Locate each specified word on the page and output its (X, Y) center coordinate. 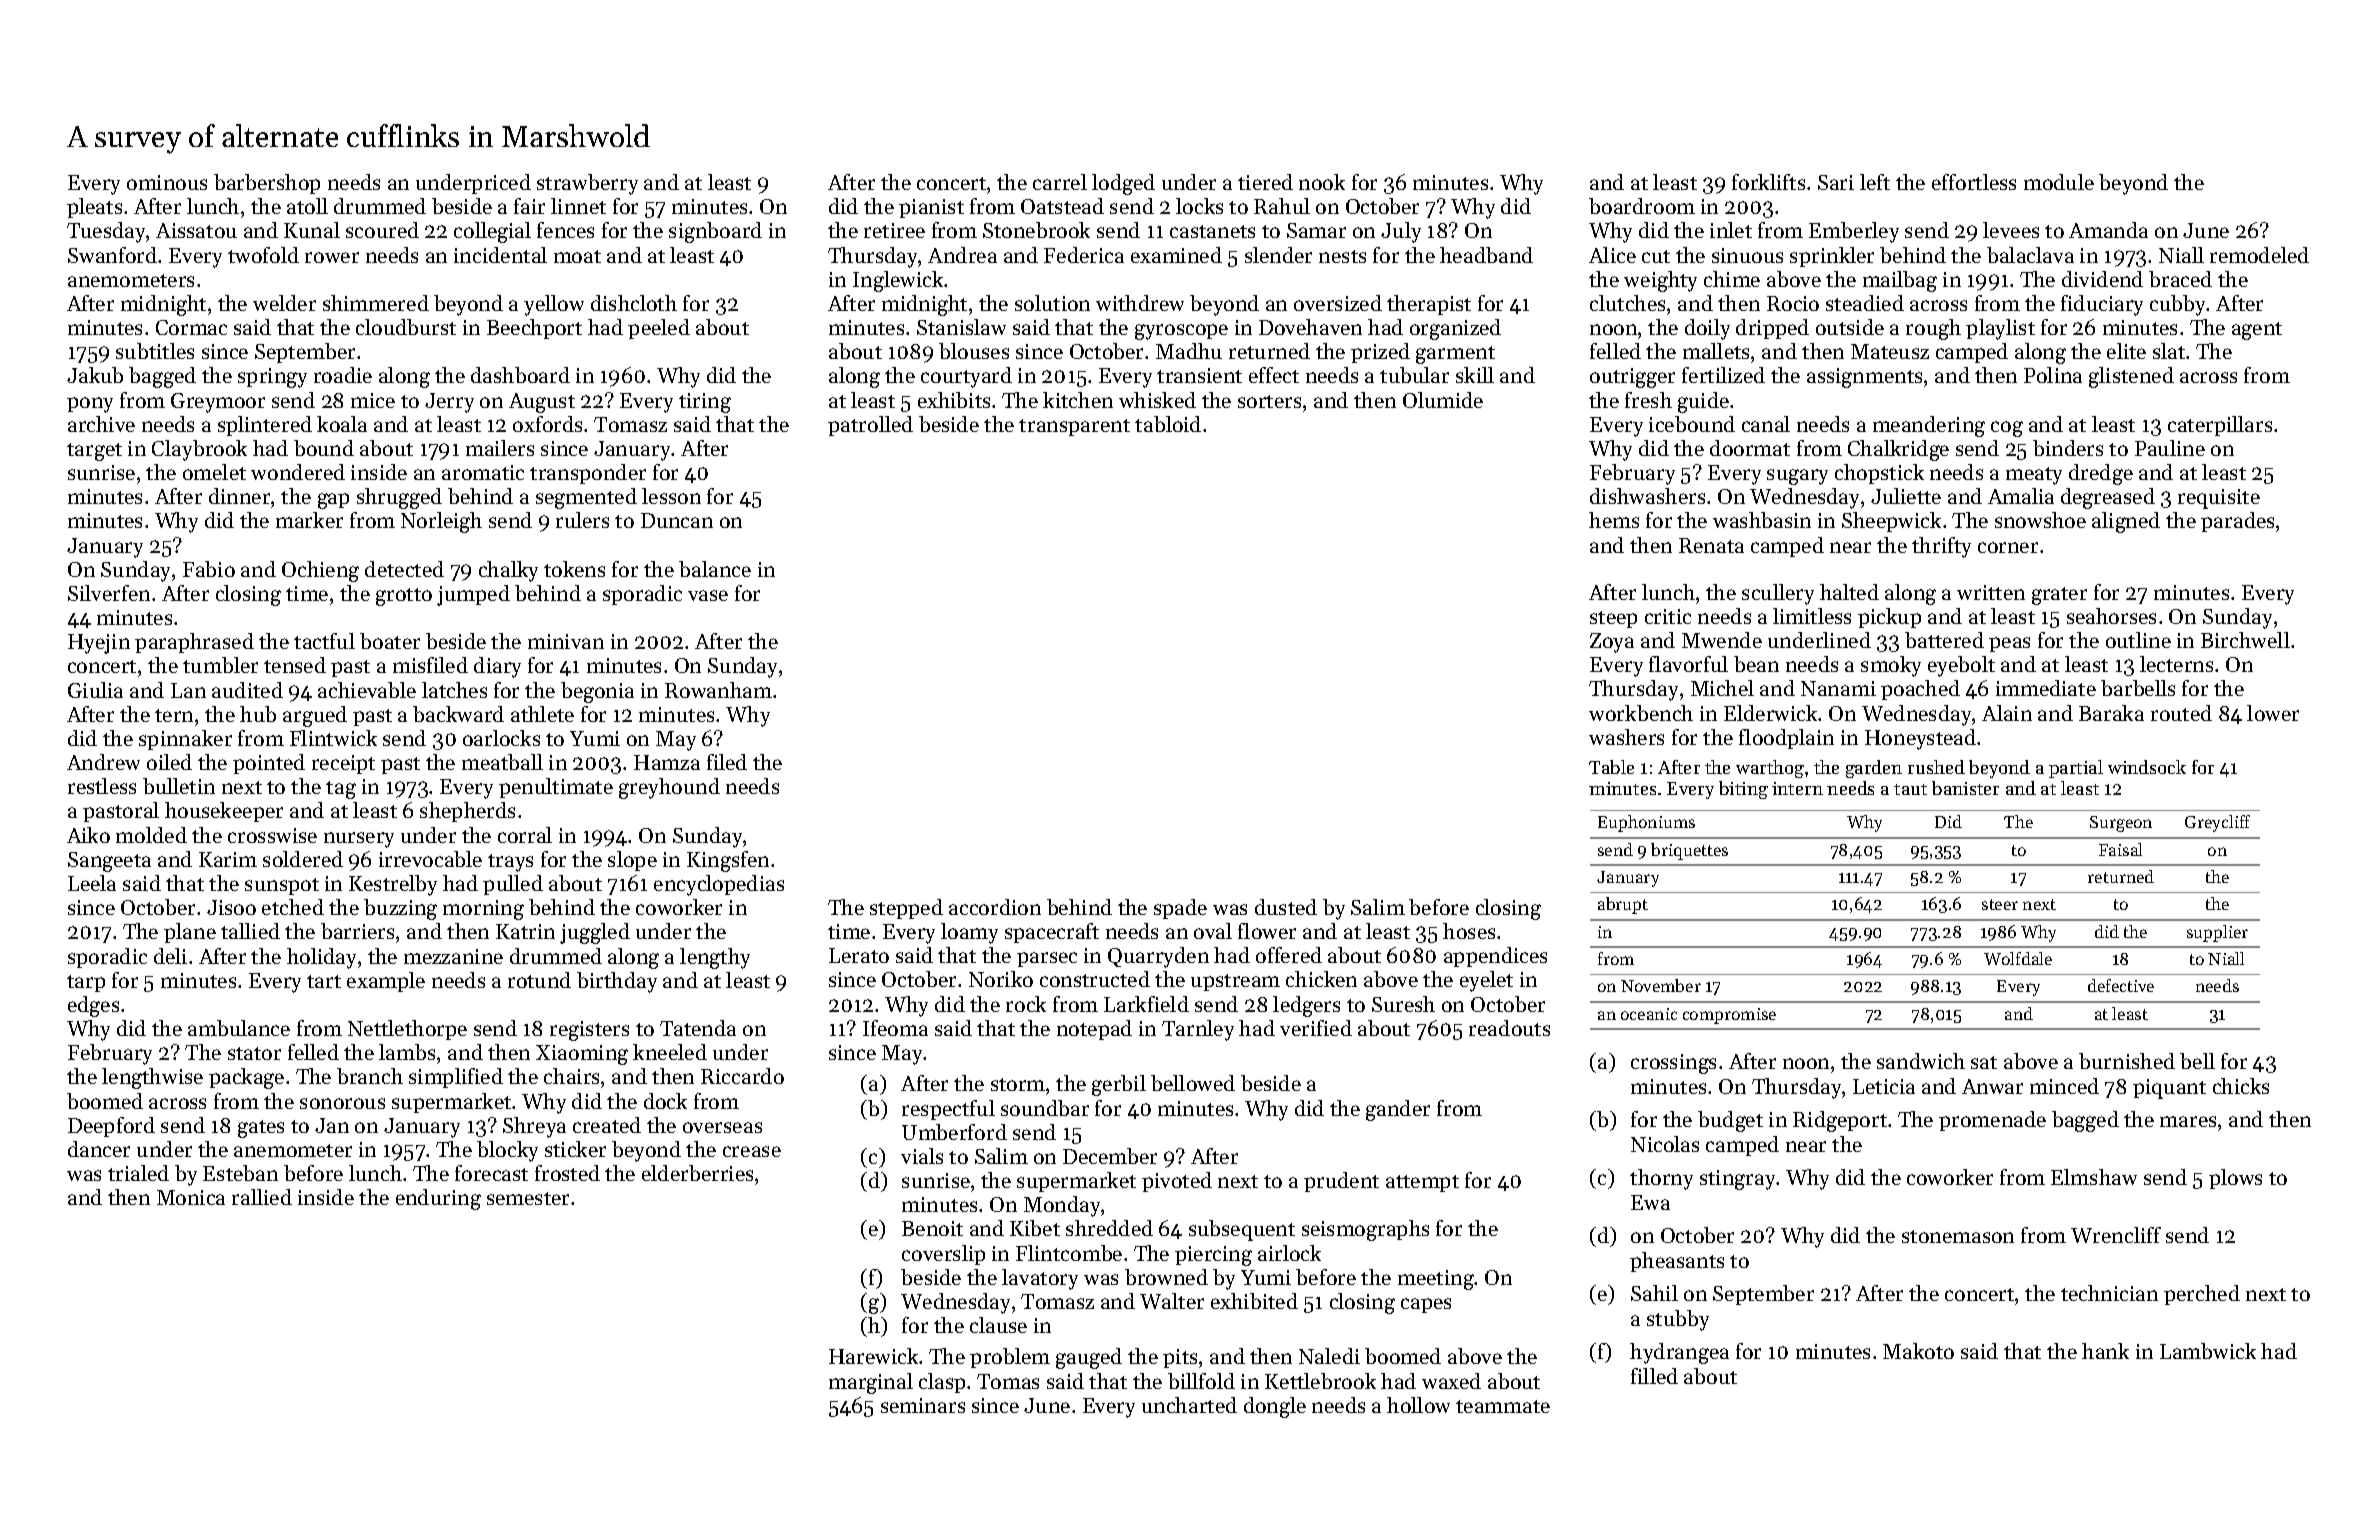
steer (2000, 904)
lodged (1123, 184)
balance (715, 569)
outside (1850, 327)
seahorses (2111, 616)
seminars (923, 1405)
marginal (871, 1383)
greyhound (669, 788)
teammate (1503, 1406)
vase (708, 595)
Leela (92, 883)
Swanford (112, 255)
